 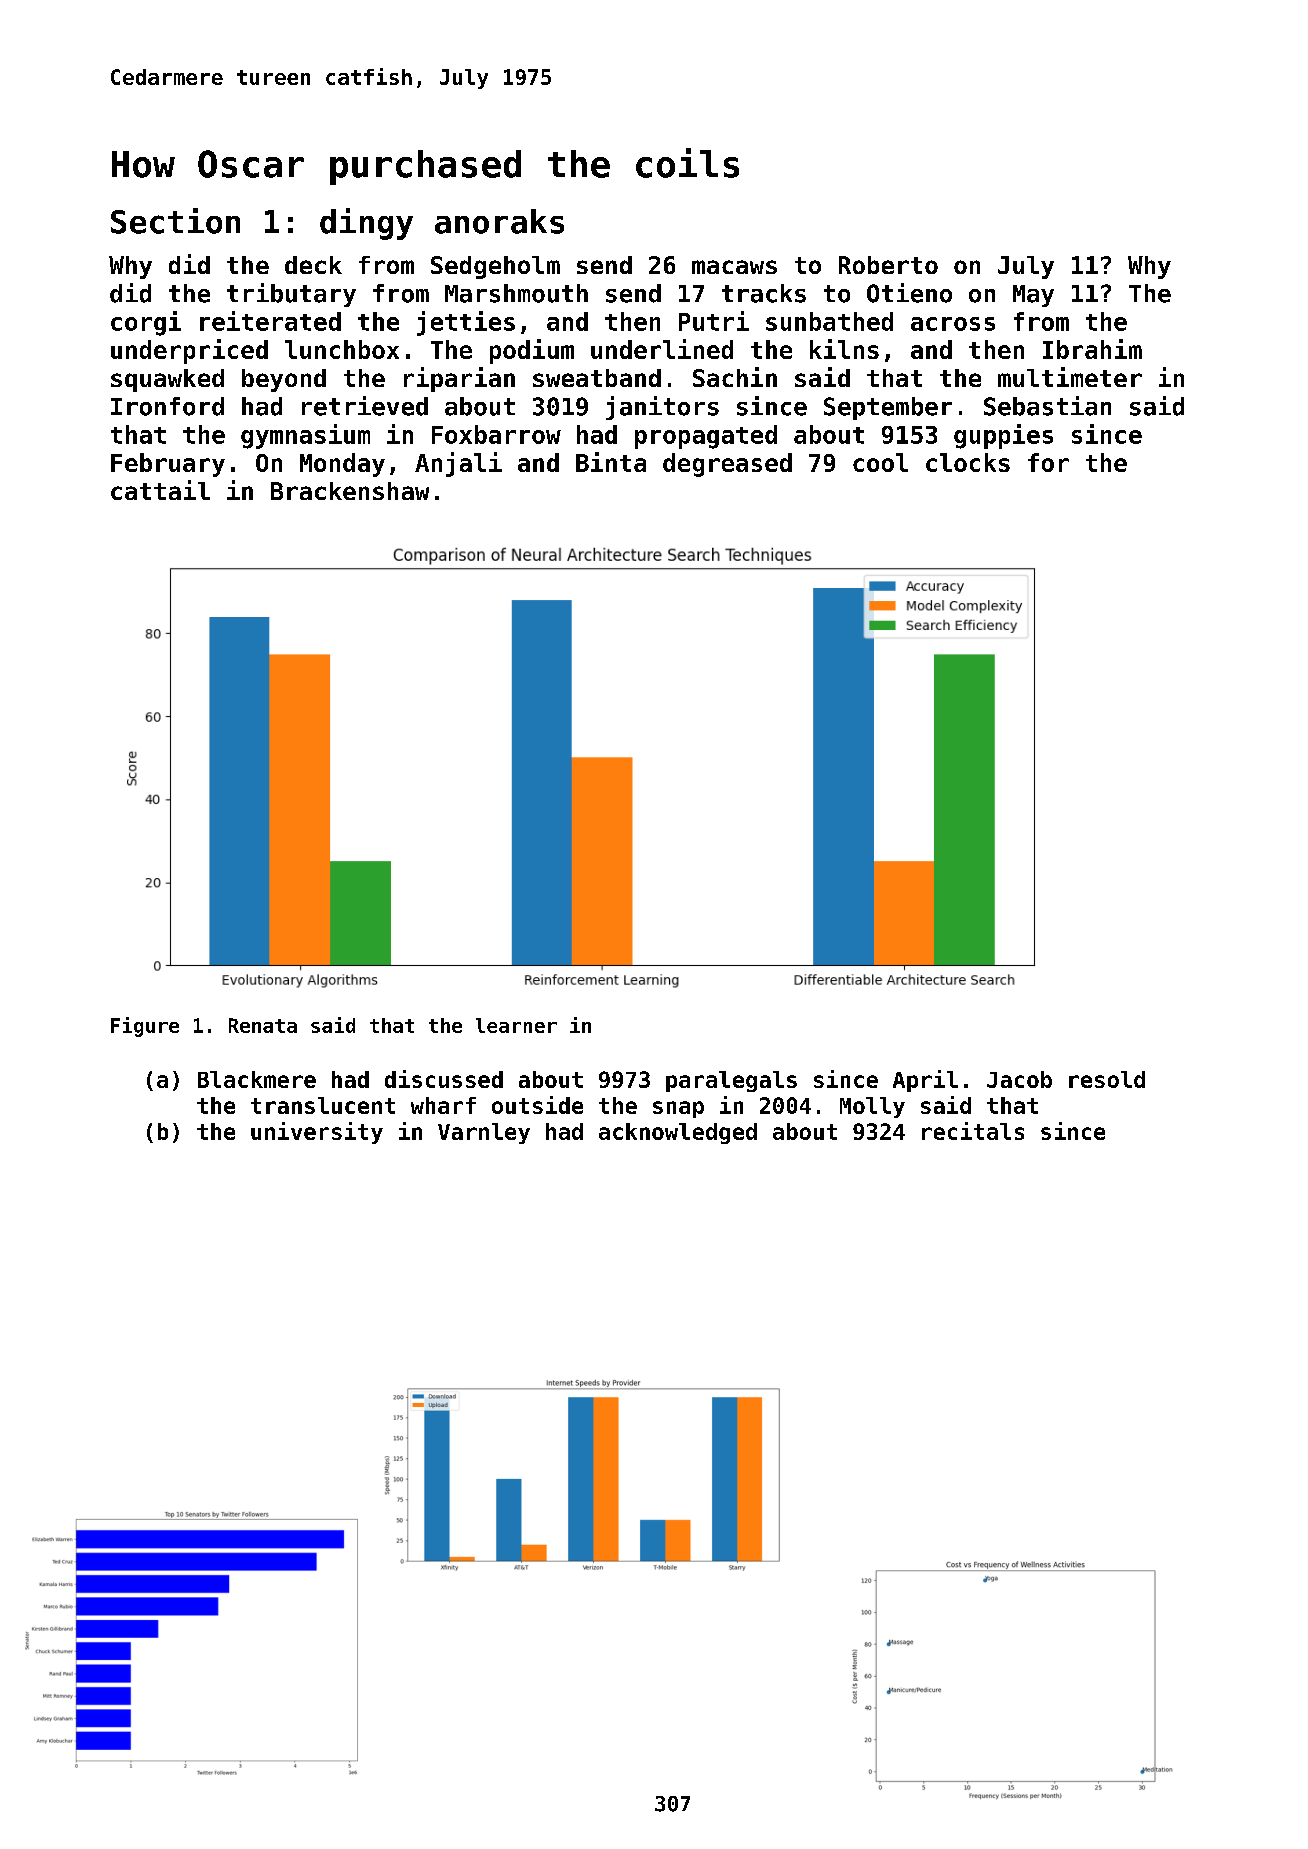 I want to click on learner, so click(x=516, y=1025).
